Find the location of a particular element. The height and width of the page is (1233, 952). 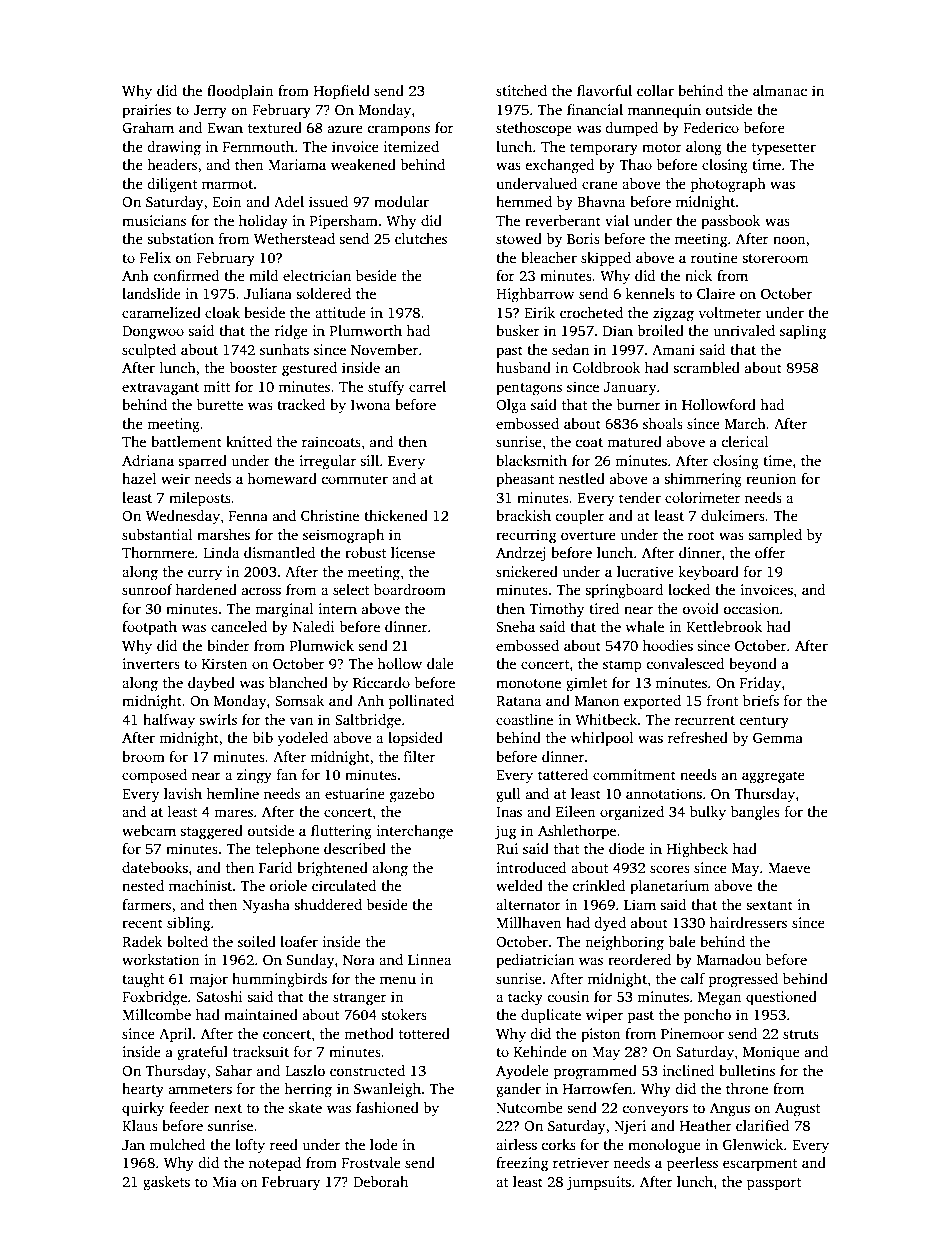

lofty is located at coordinates (250, 1146).
